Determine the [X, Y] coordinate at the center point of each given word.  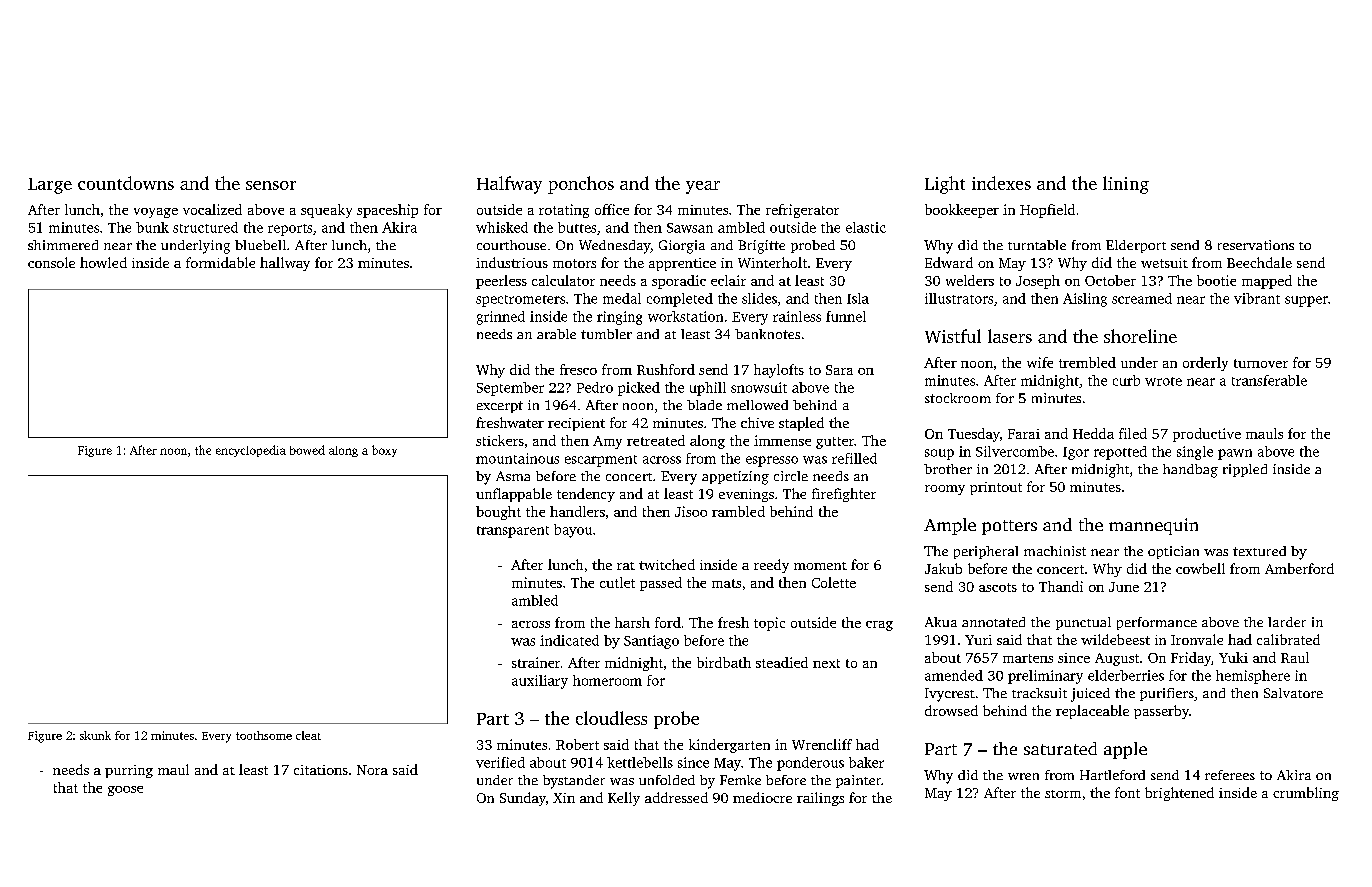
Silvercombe [1015, 451]
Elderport [1136, 246]
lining [1126, 185]
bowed [307, 450]
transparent [513, 532]
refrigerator [802, 211]
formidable [220, 262]
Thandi [1061, 586]
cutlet [617, 582]
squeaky [326, 211]
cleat [308, 735]
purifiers [1167, 694]
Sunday [523, 799]
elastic [866, 227]
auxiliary [540, 682]
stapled [801, 424]
